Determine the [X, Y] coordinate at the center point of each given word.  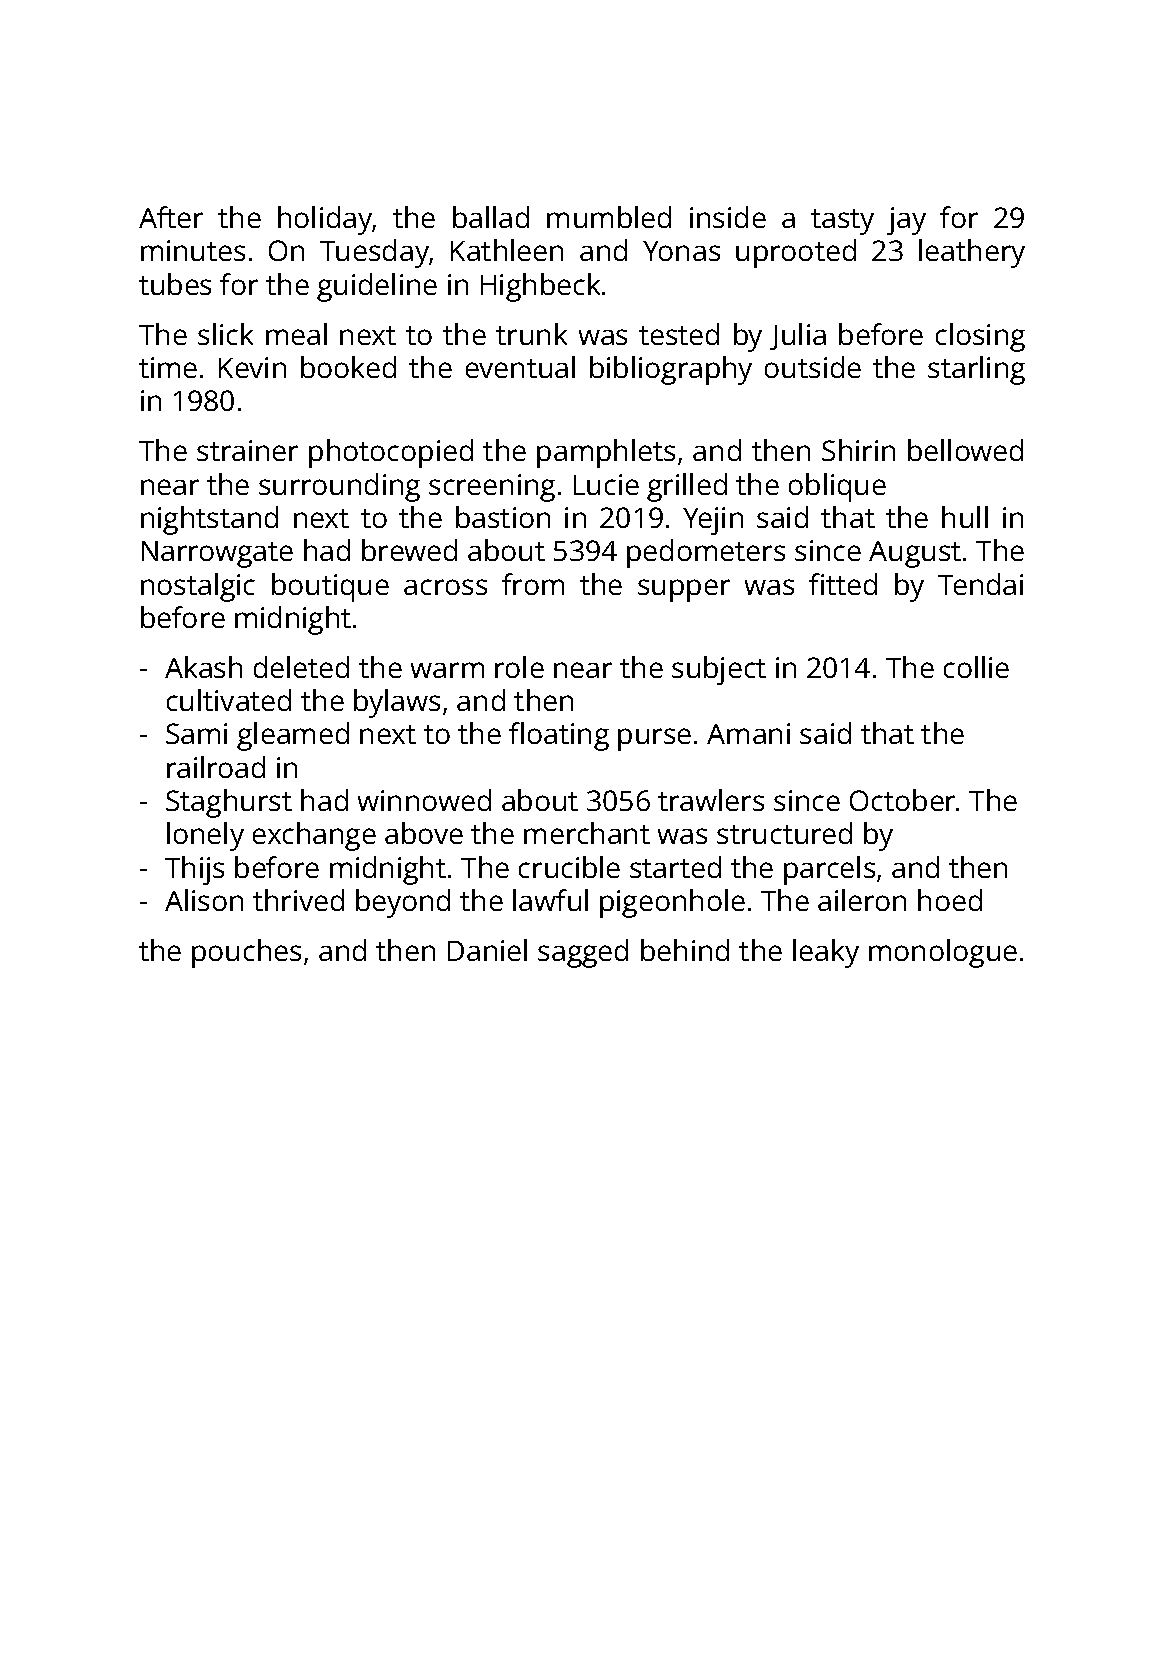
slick [225, 334]
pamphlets [606, 453]
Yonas [681, 251]
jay [906, 221]
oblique [837, 487]
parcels [829, 870]
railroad [216, 767]
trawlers [711, 800]
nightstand [209, 520]
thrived [298, 900]
